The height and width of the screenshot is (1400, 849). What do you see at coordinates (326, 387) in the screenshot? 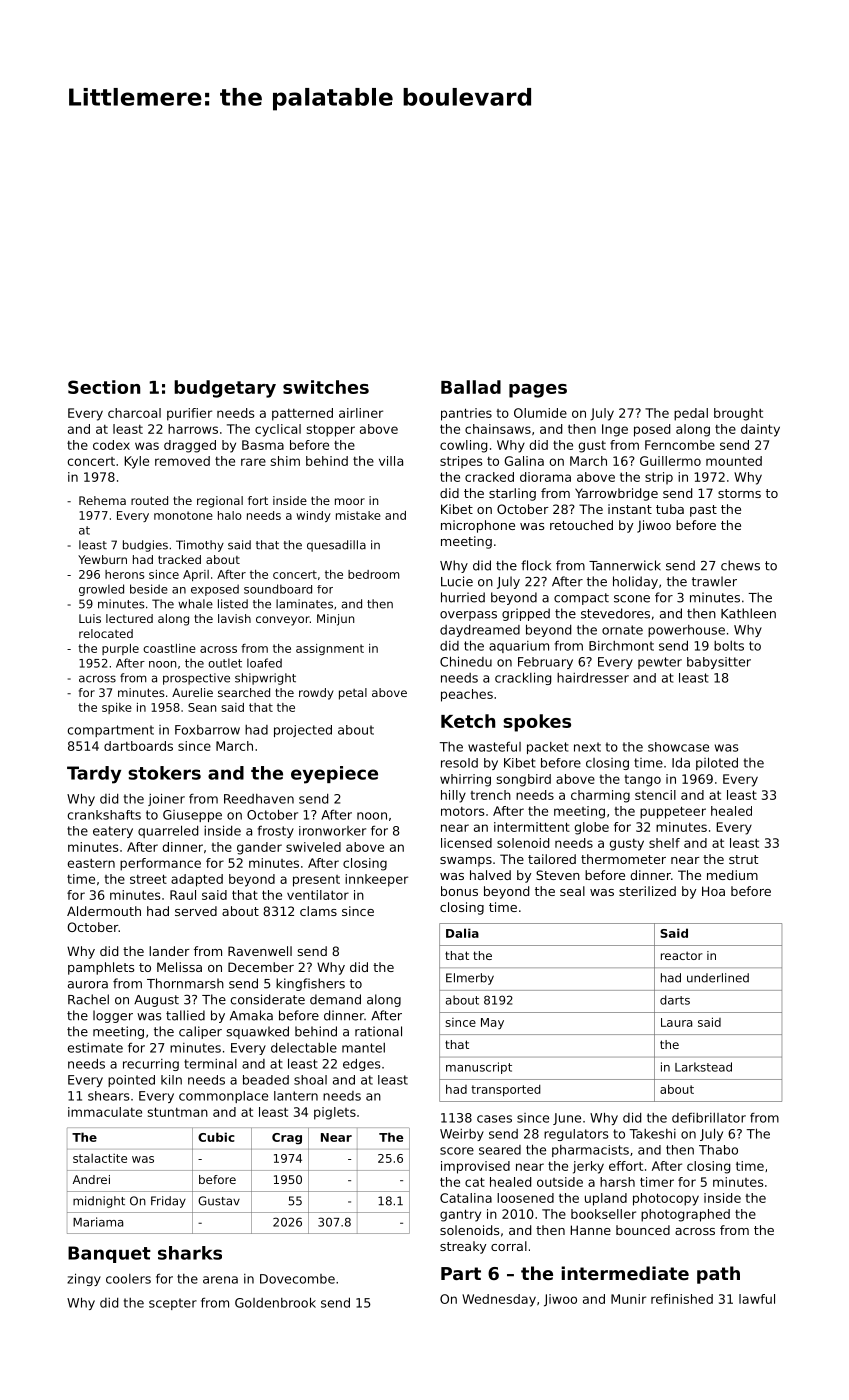
I see `switches` at bounding box center [326, 387].
